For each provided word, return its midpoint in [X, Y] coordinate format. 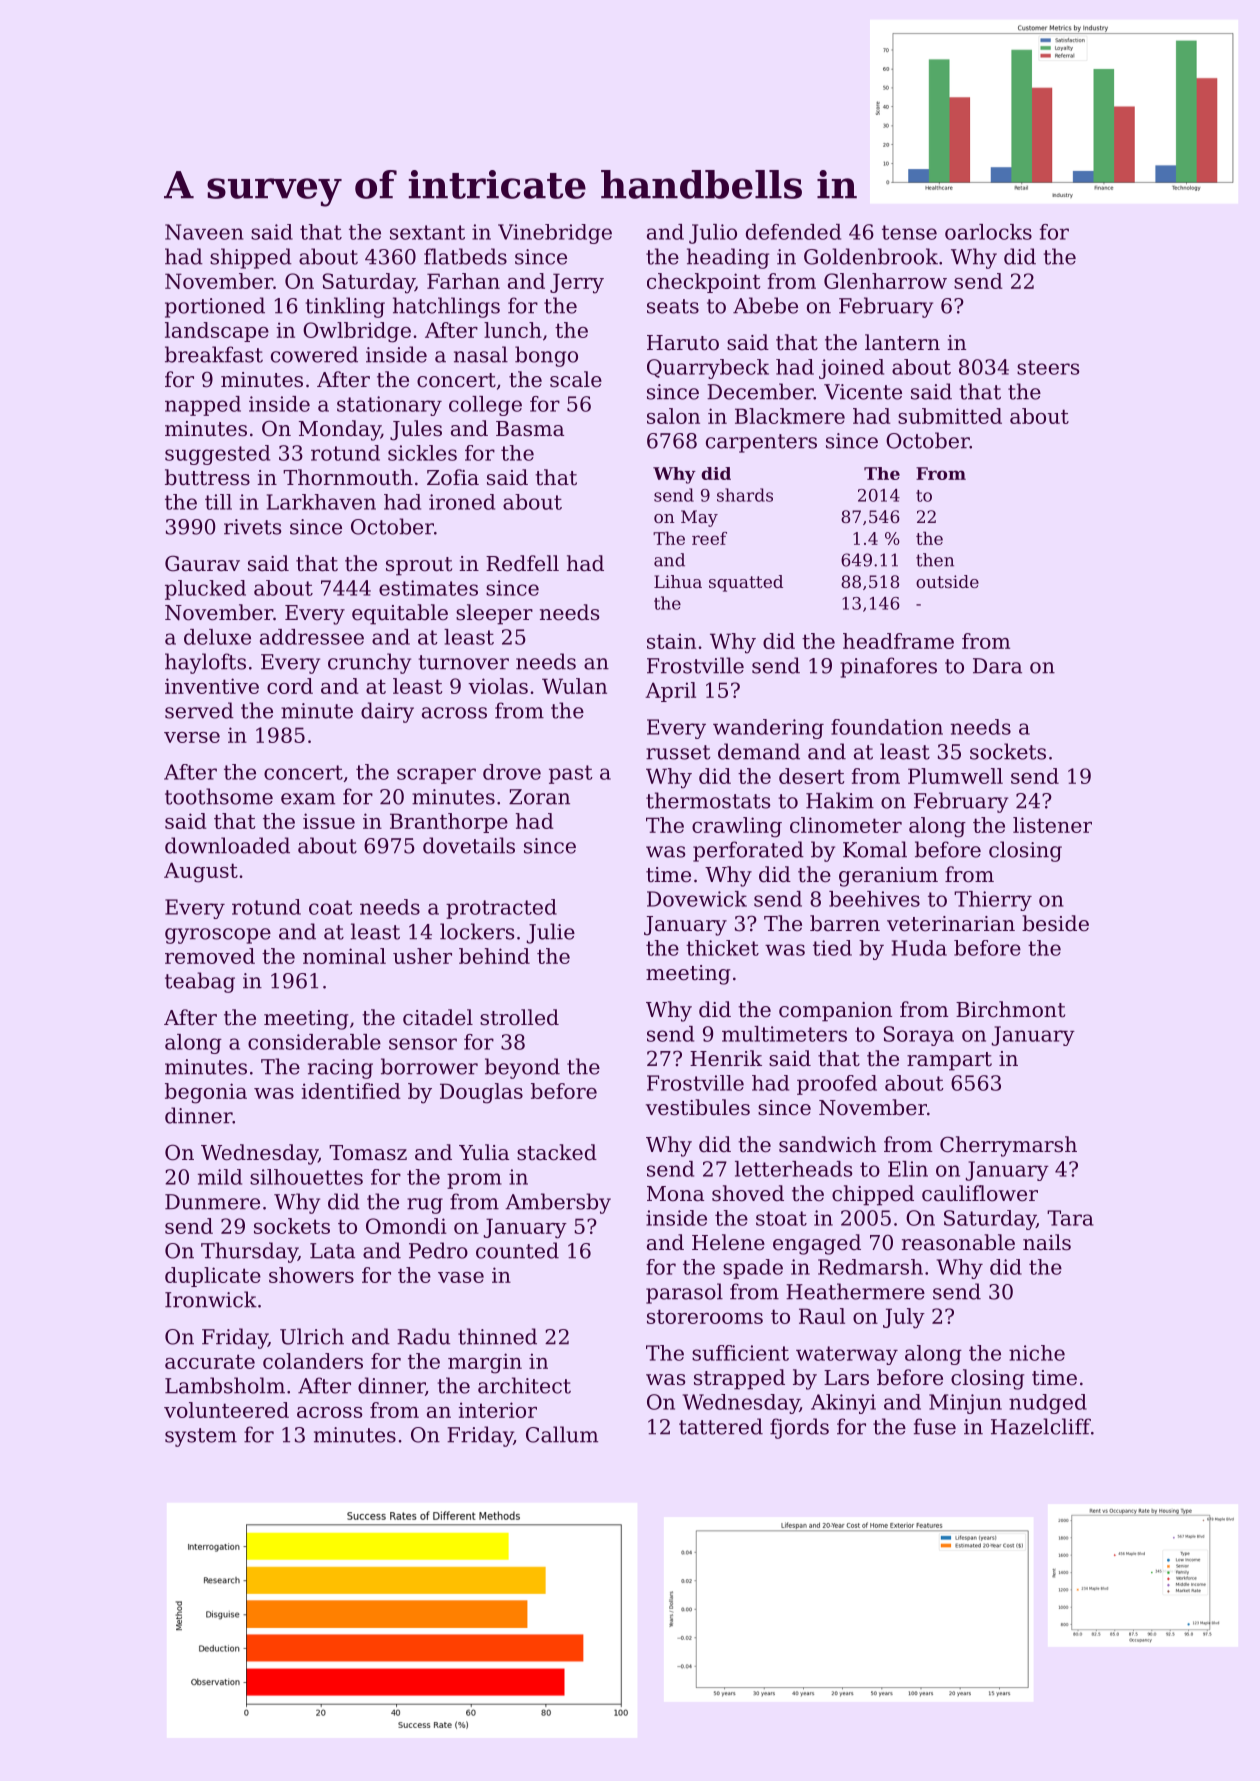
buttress [207, 477]
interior [498, 1410]
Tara [1070, 1218]
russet [678, 752]
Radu [423, 1336]
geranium [888, 877]
